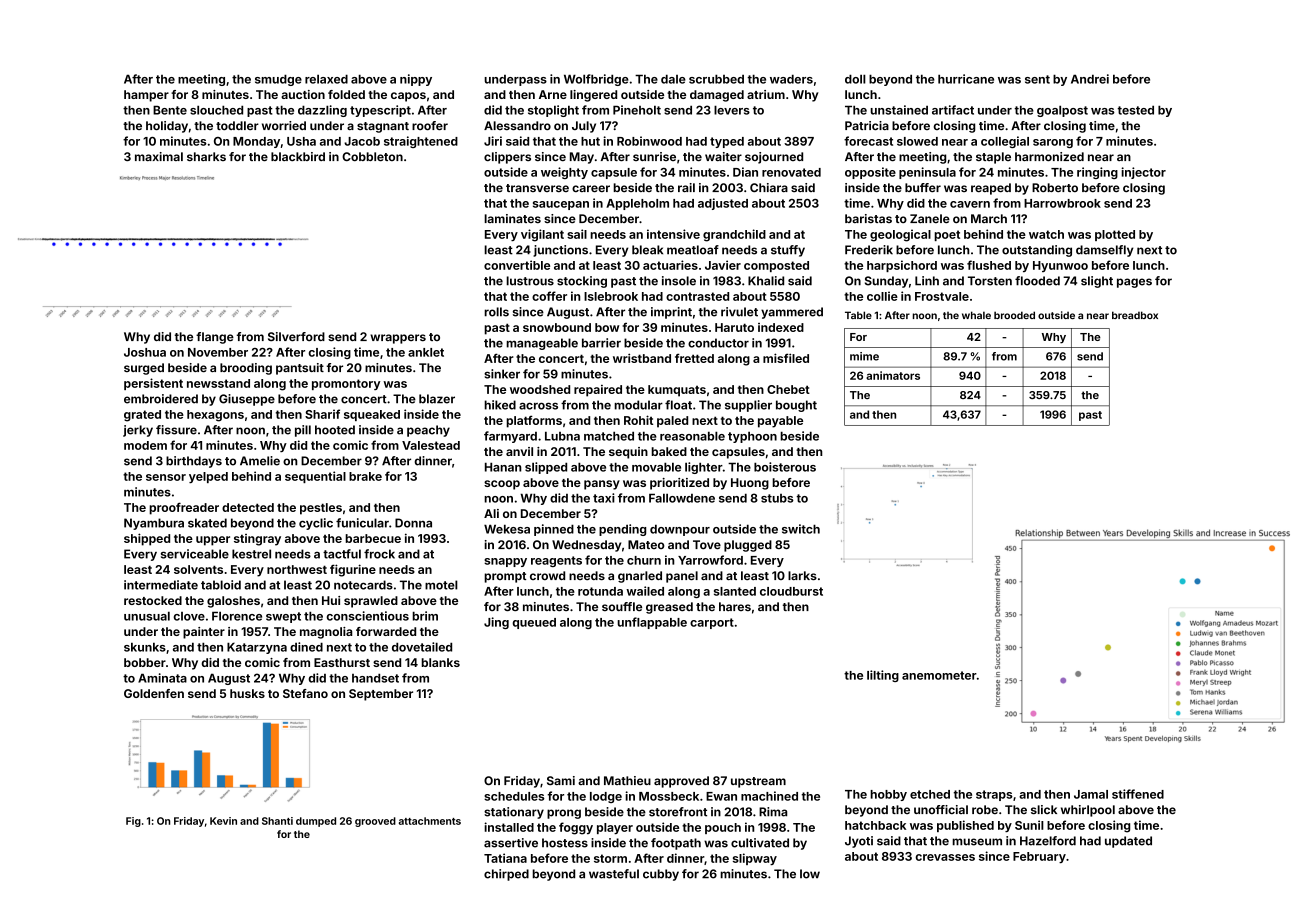 The width and height of the screenshot is (1308, 924). Describe the element at coordinates (316, 822) in the screenshot. I see `dumped` at that location.
